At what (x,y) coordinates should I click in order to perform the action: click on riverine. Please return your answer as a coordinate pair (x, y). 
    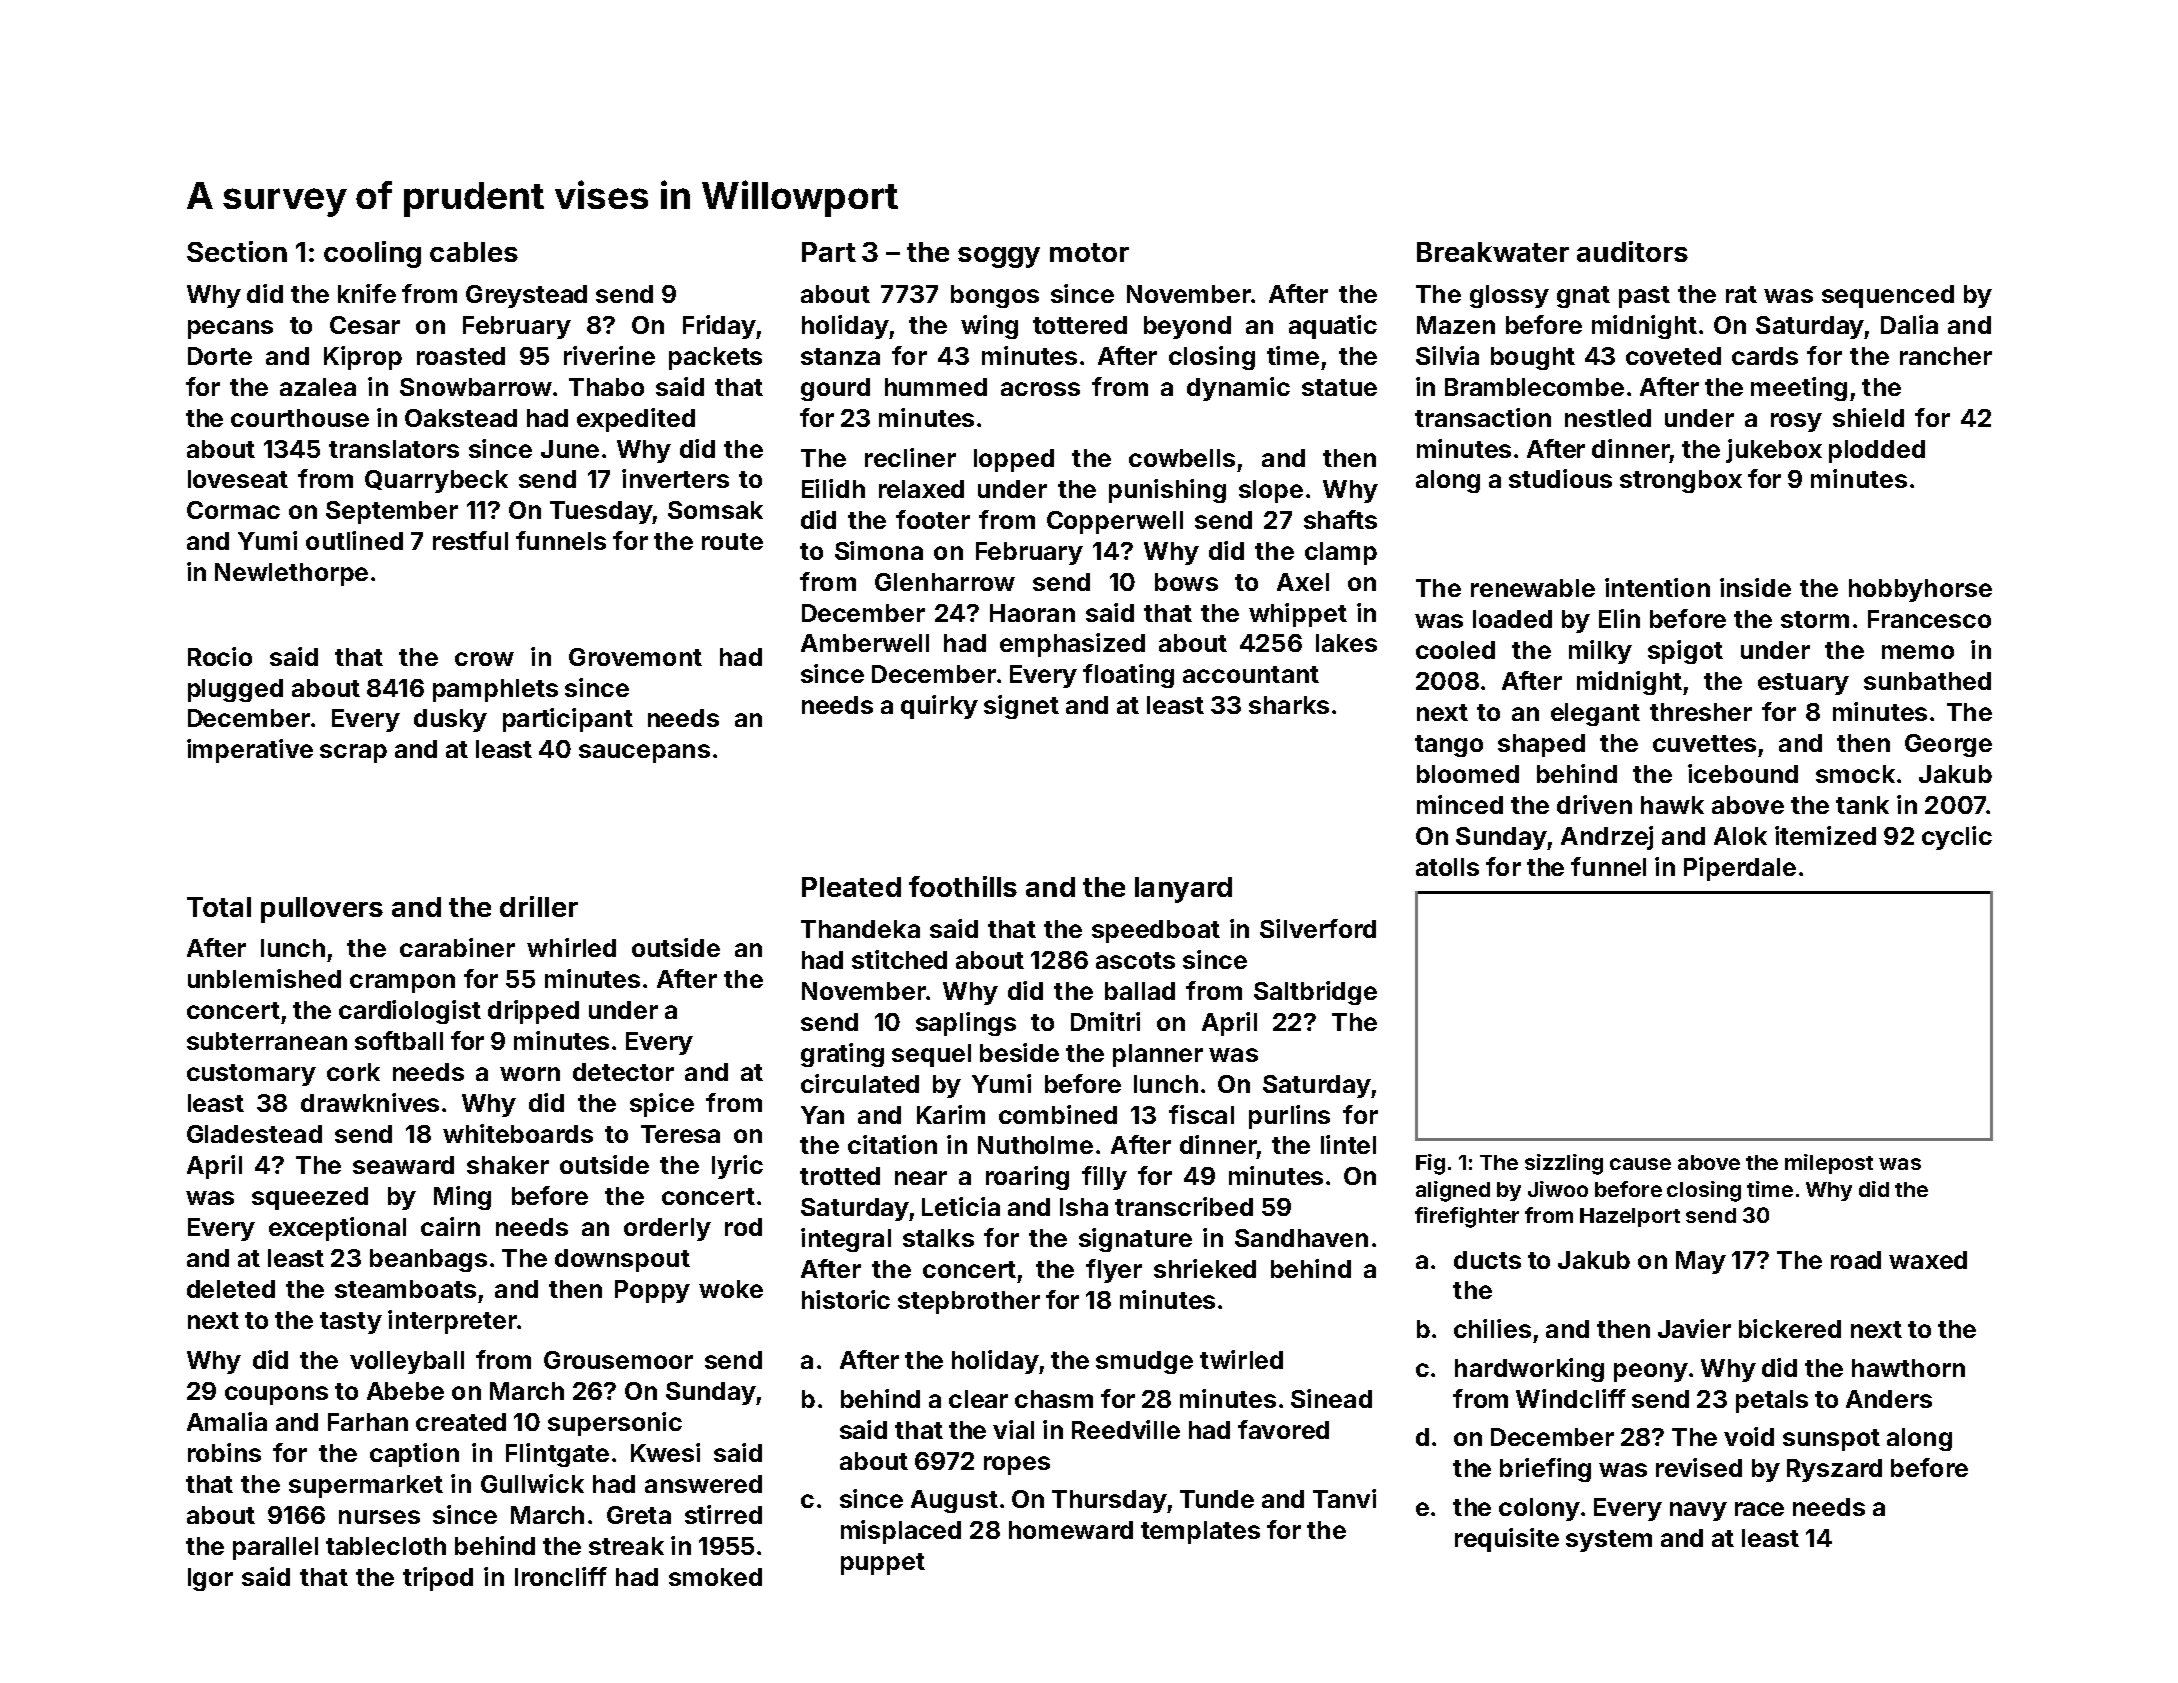
    Looking at the image, I should click on (609, 355).
